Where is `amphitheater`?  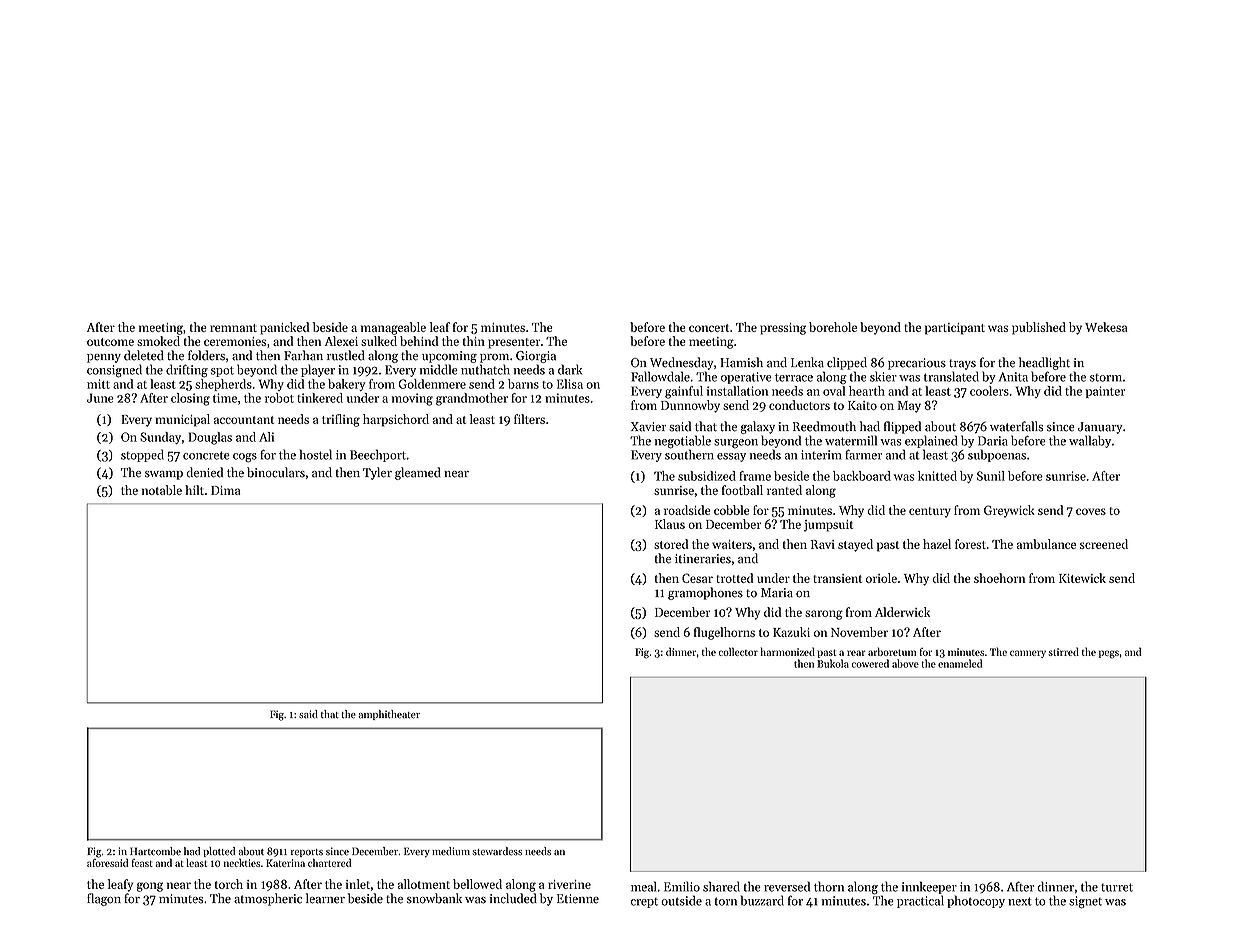 amphitheater is located at coordinates (389, 715).
